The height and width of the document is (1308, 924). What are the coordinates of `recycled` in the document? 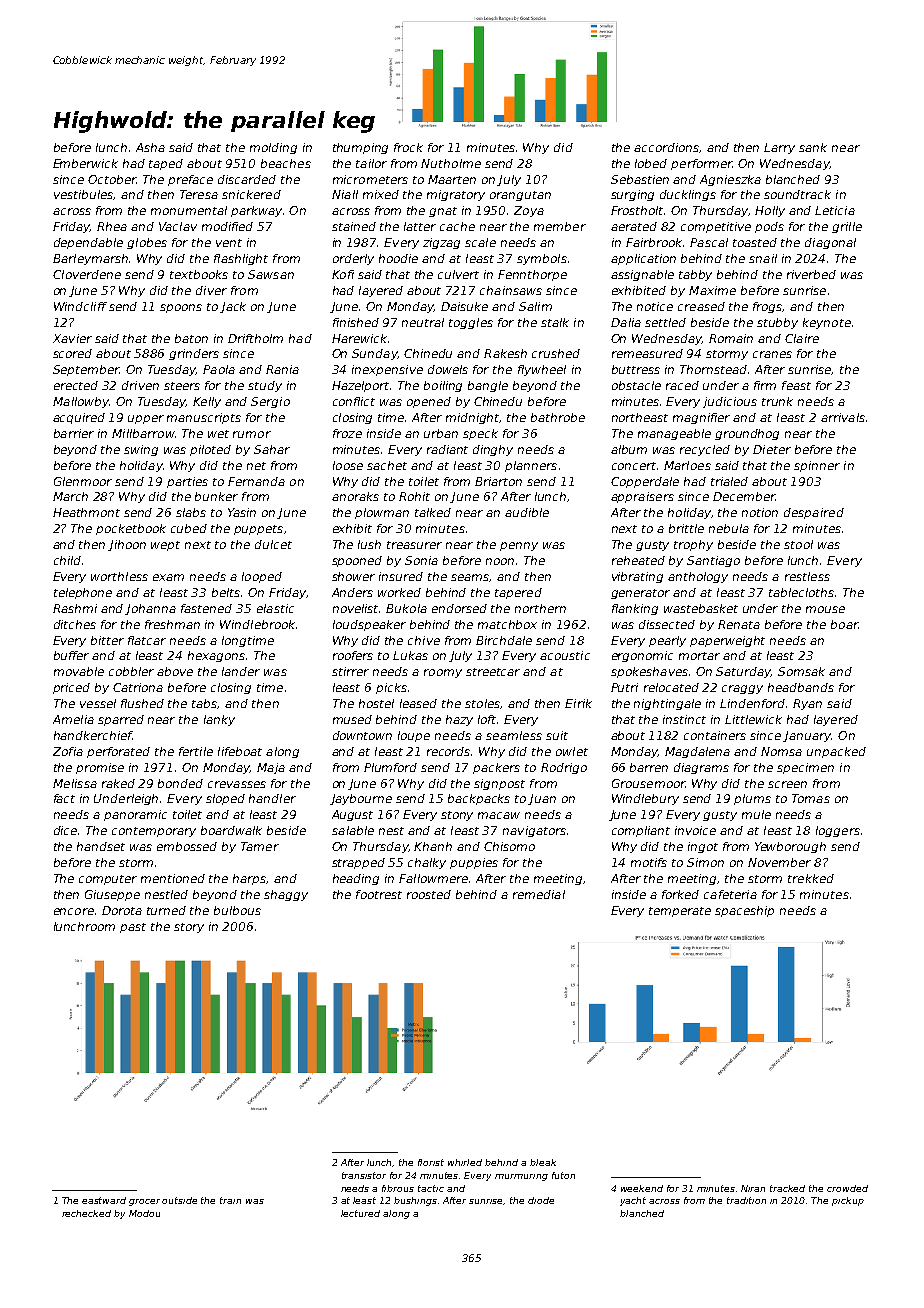 It's located at (705, 450).
